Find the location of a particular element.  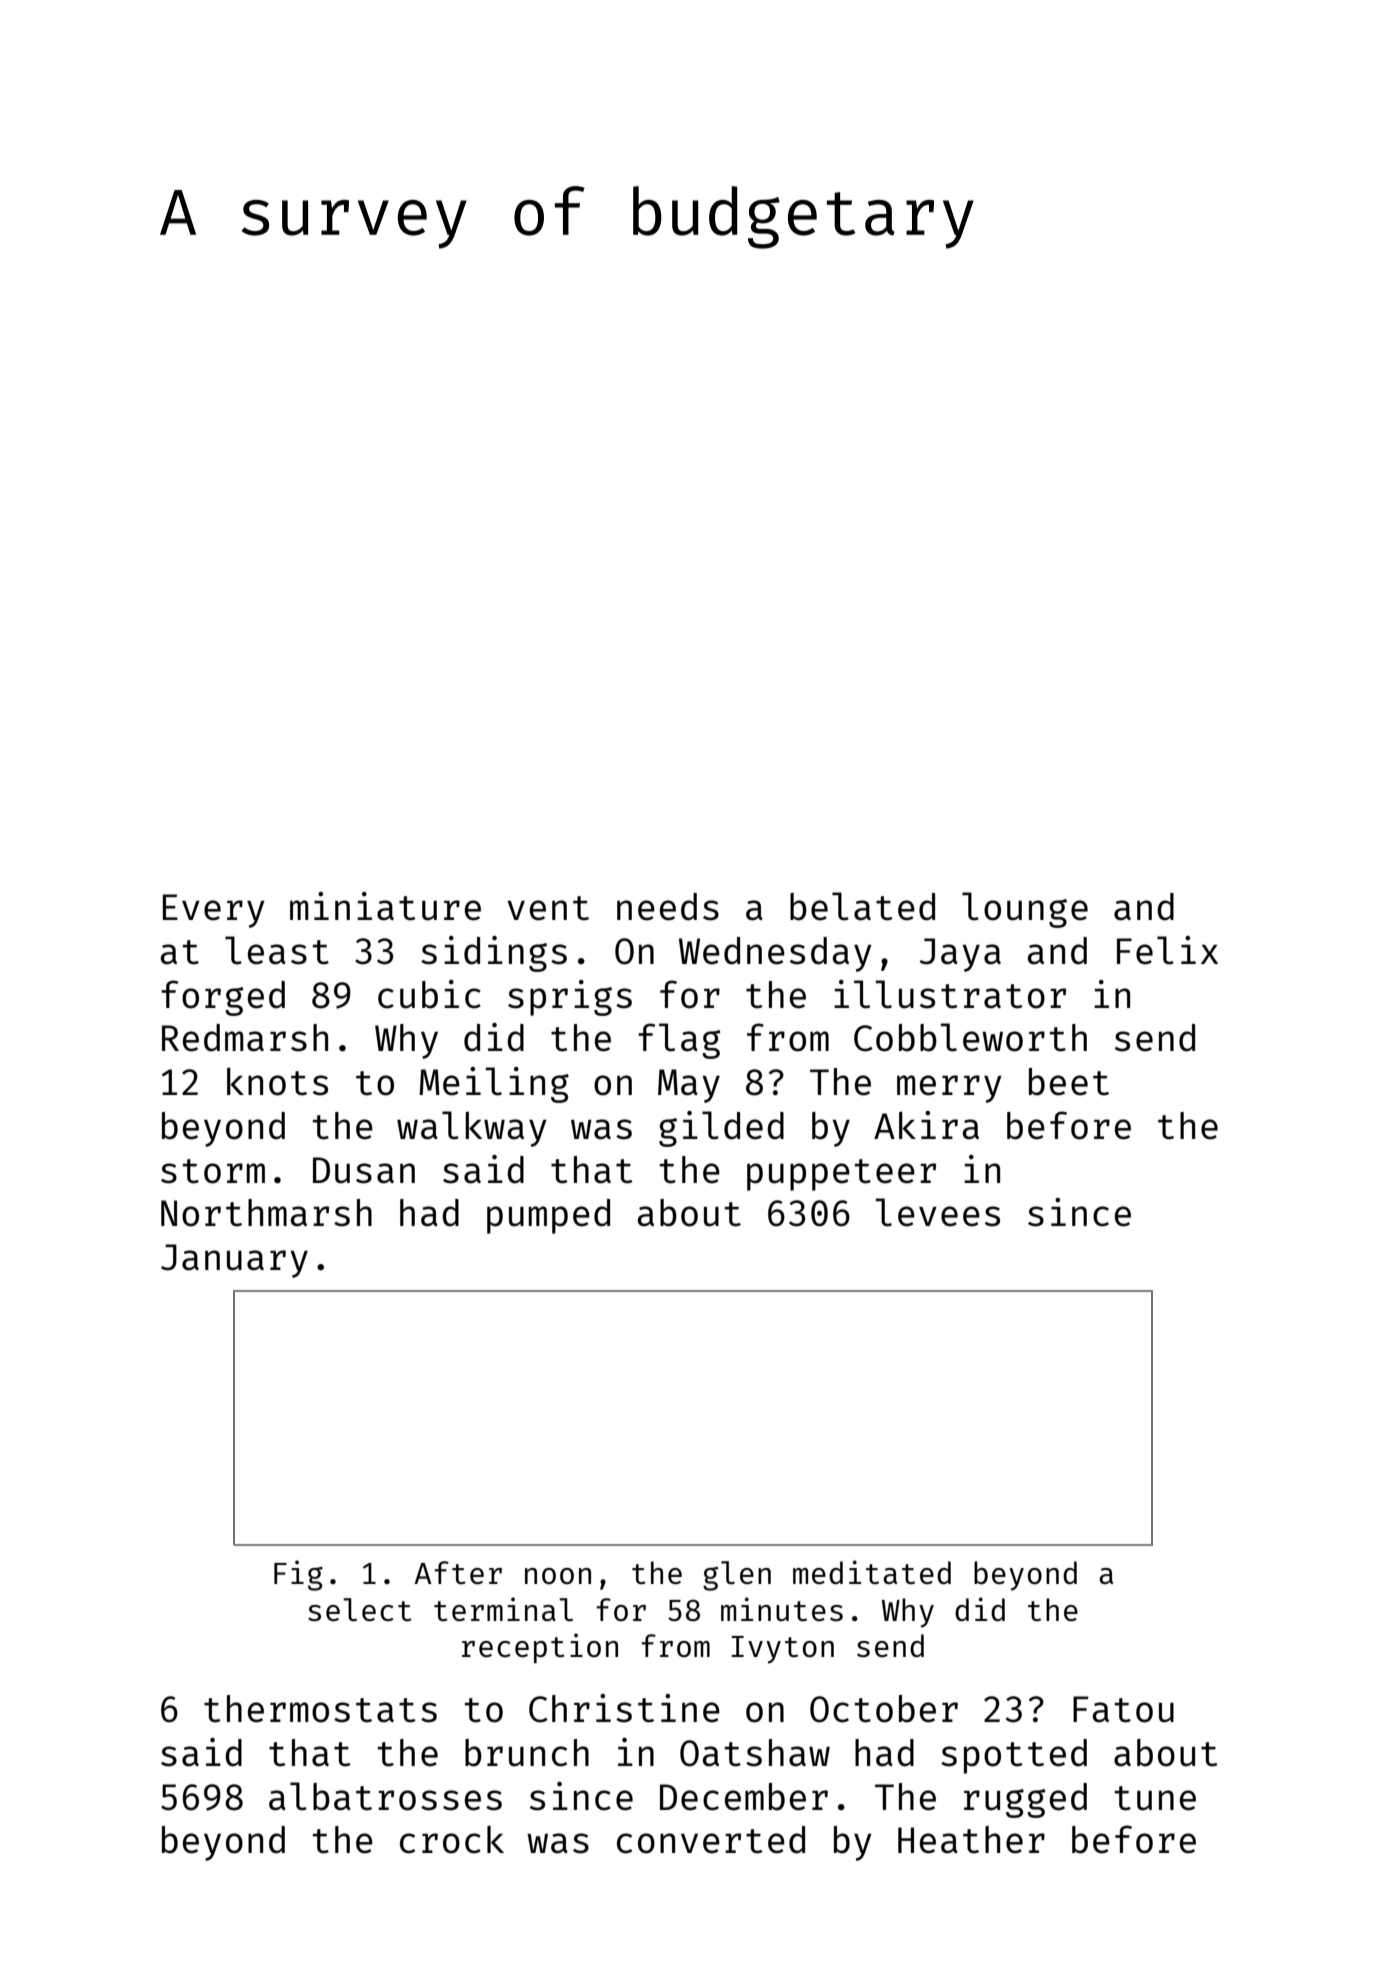

Felix is located at coordinates (1167, 950).
